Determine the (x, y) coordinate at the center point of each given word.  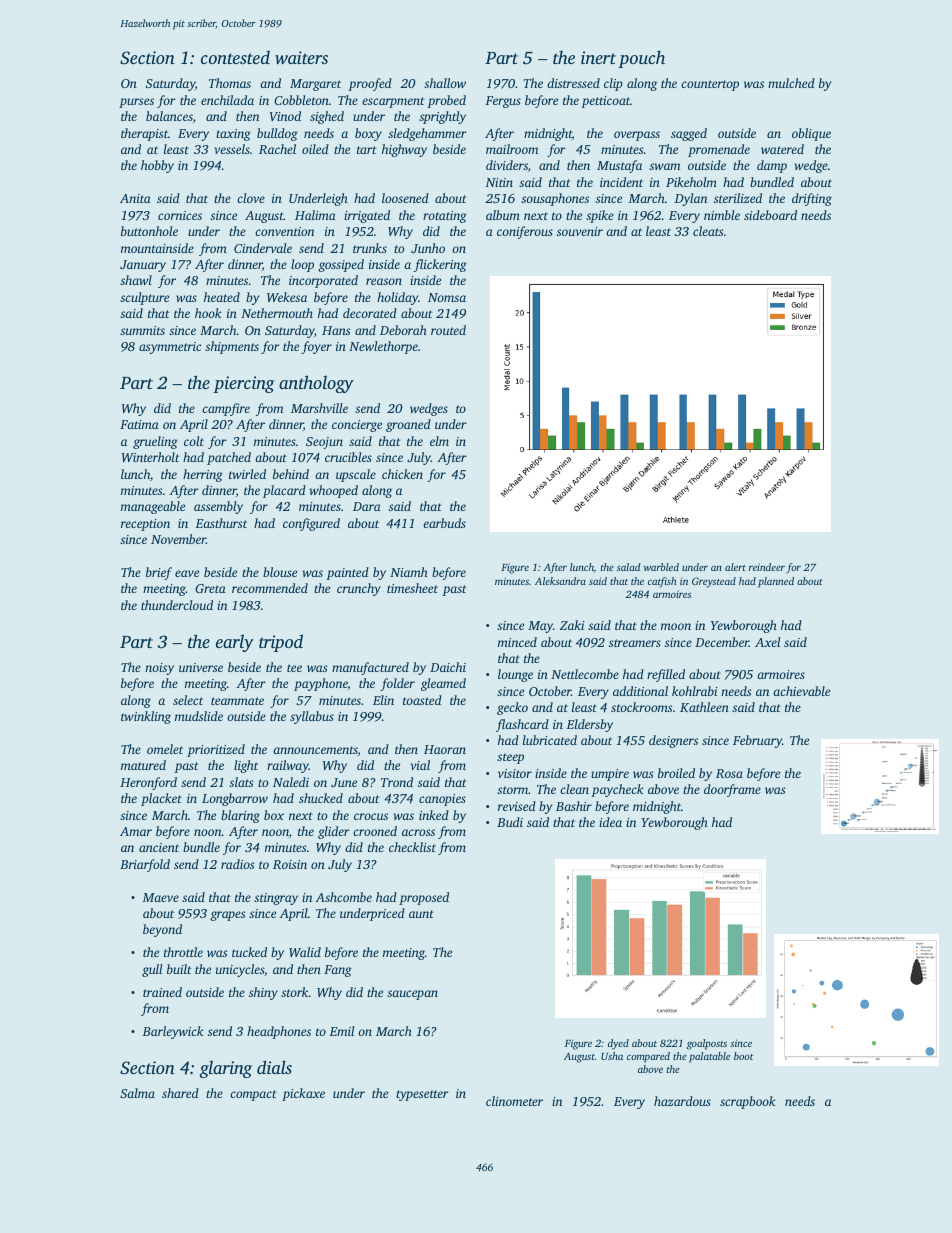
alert (735, 567)
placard (284, 491)
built (179, 969)
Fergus (503, 102)
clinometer (514, 1101)
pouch (641, 59)
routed (448, 330)
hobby (157, 166)
